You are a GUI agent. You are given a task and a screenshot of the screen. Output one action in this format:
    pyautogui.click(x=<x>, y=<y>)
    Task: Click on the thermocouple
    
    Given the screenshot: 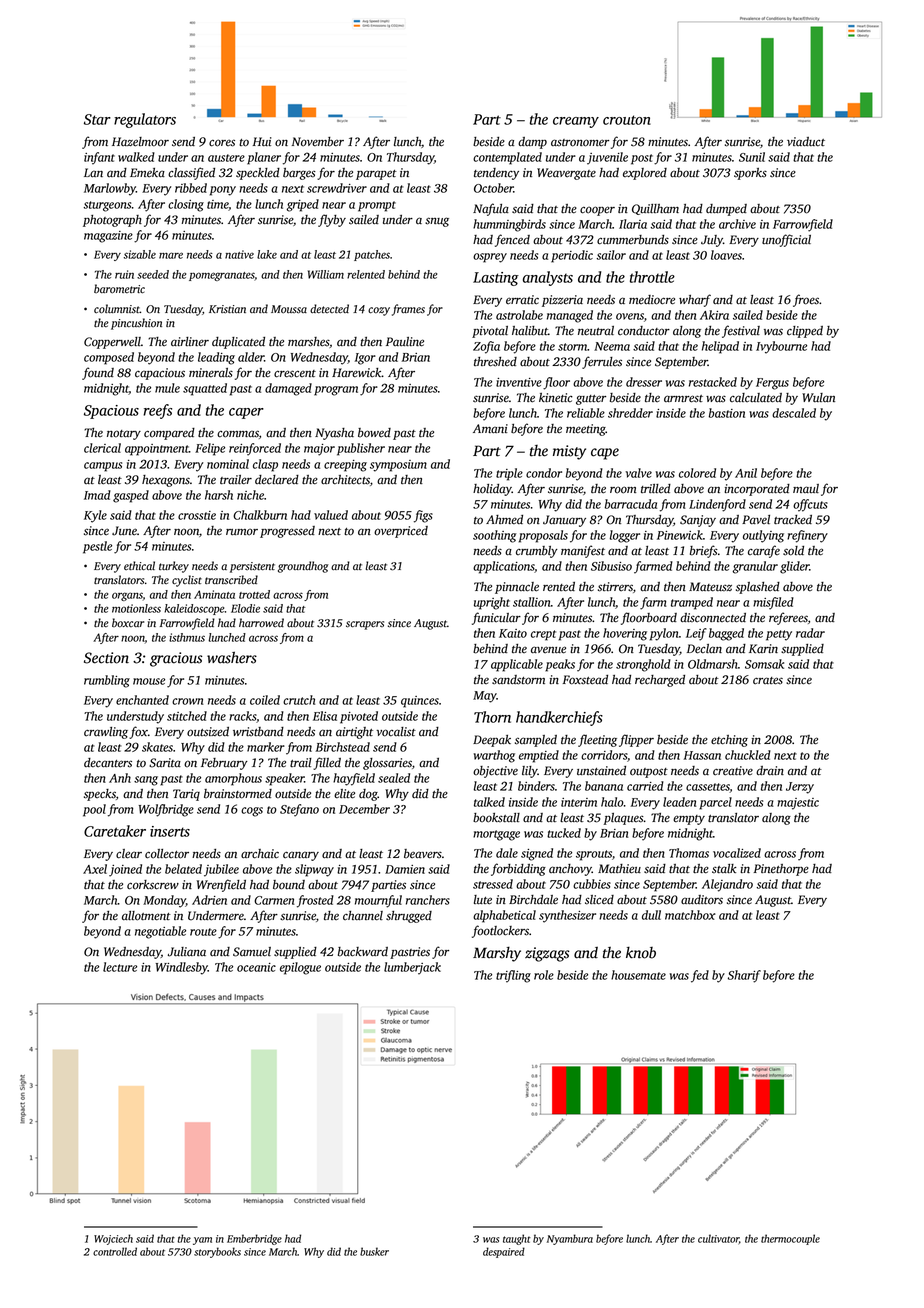 What is the action you would take?
    pyautogui.click(x=790, y=1239)
